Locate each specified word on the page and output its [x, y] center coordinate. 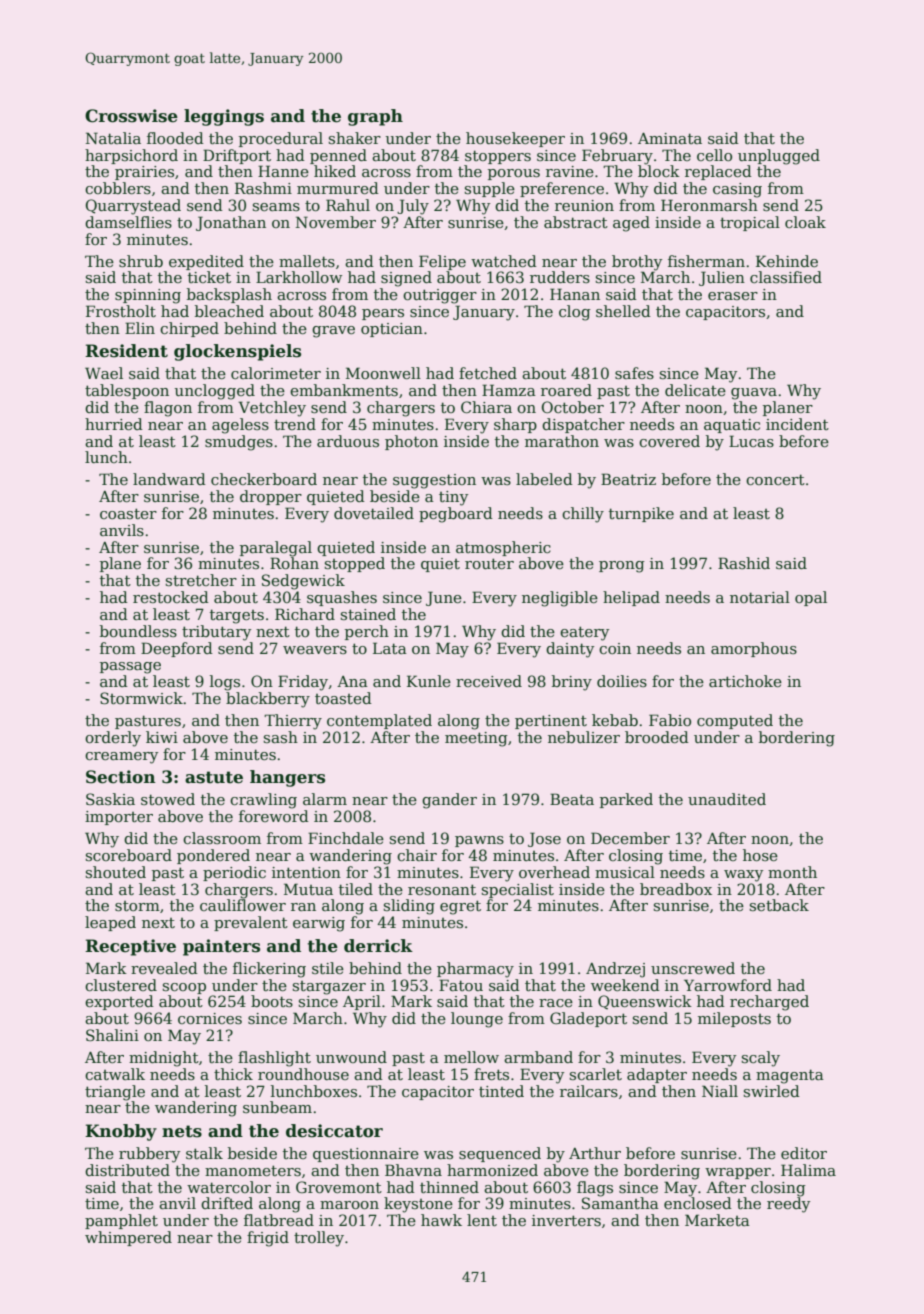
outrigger [440, 296]
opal [811, 598]
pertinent [551, 722]
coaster [128, 513]
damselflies [128, 222]
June [444, 598]
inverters [566, 1220]
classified [786, 277]
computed [735, 721]
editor [804, 1153]
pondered [213, 856]
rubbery [149, 1155]
